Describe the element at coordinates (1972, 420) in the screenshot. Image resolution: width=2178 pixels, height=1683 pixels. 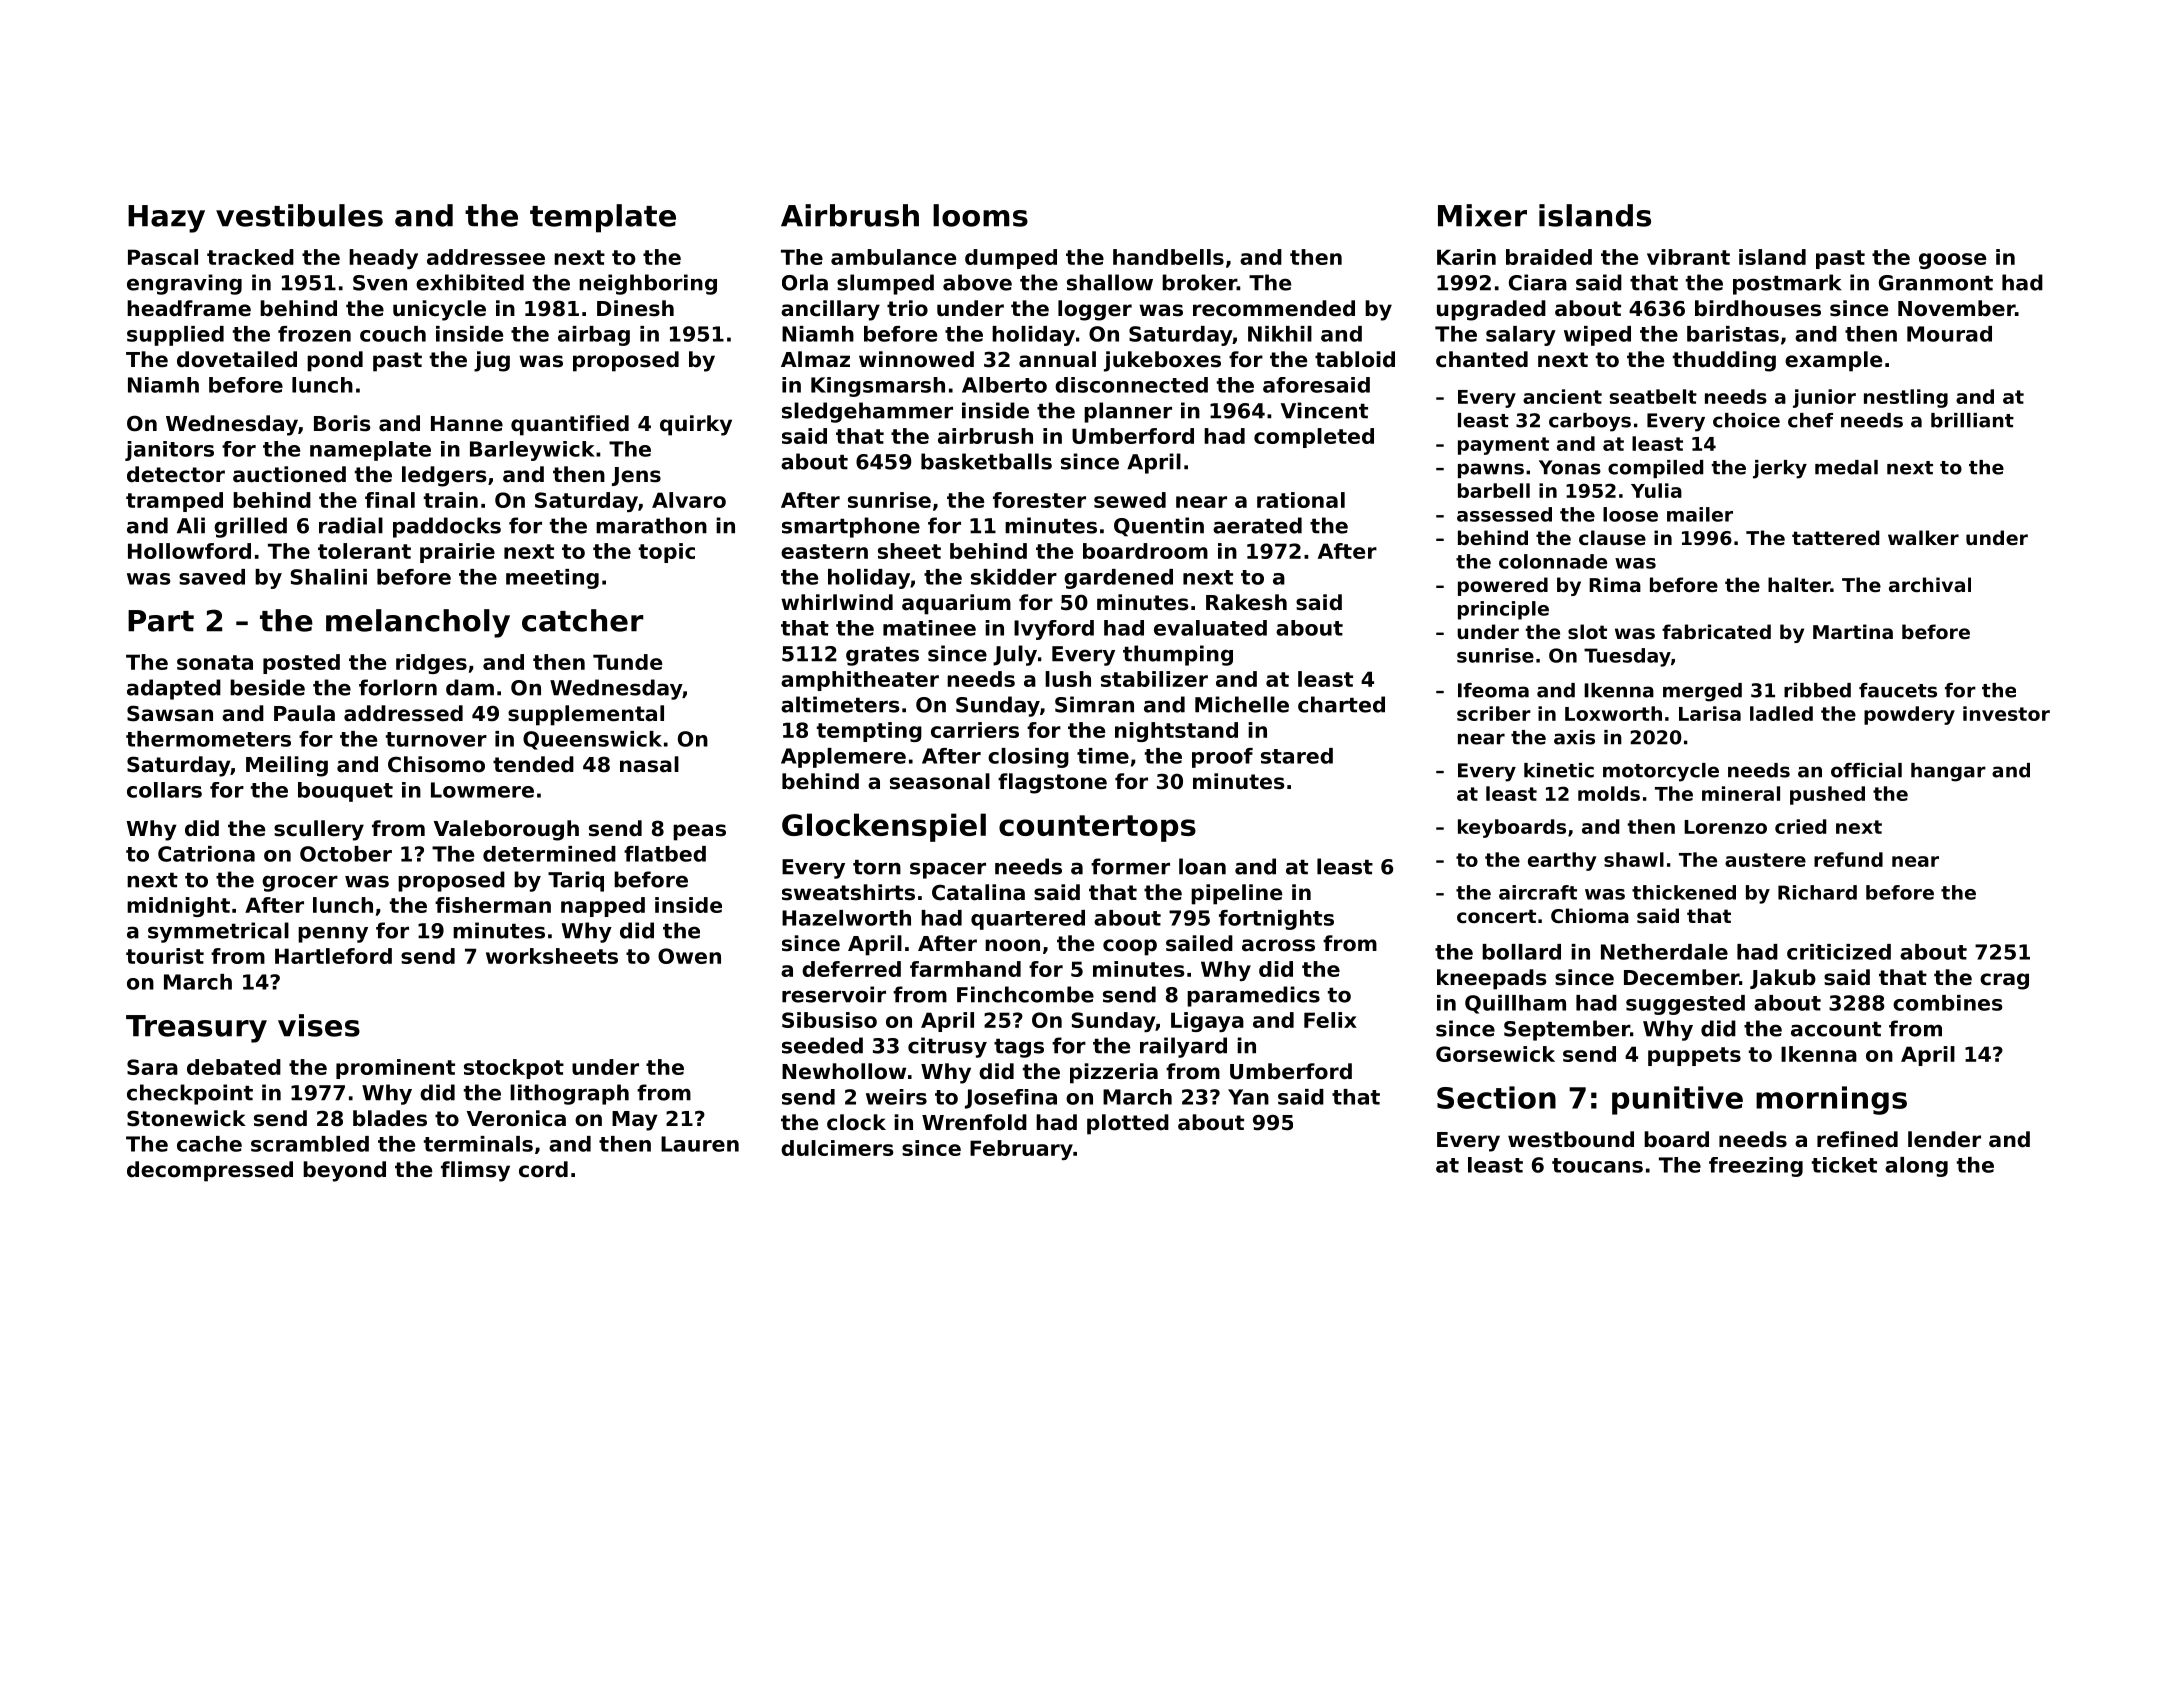
I see `brilliant` at that location.
